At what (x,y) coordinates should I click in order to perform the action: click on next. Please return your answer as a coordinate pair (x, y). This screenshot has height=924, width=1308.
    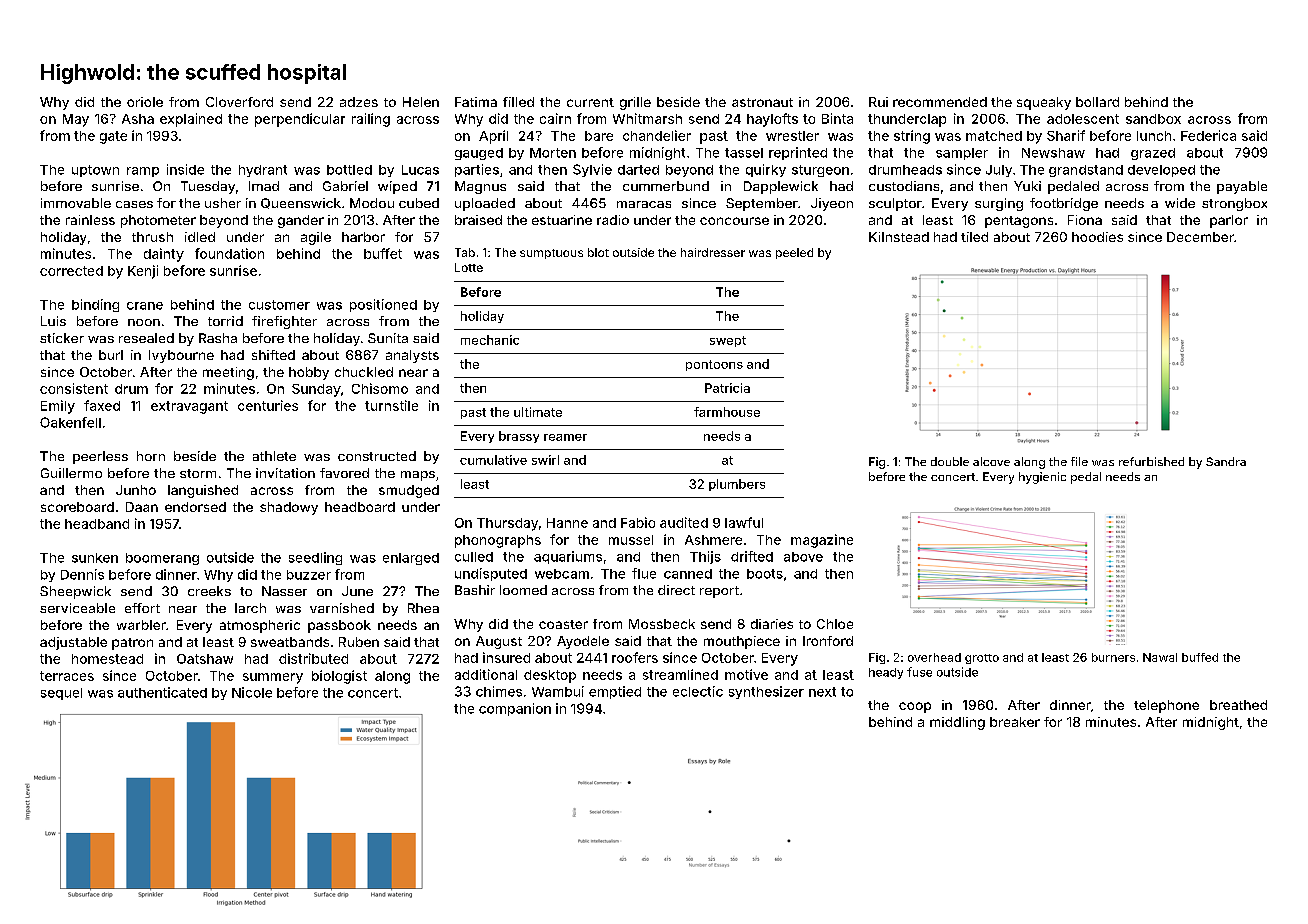
    Looking at the image, I should click on (822, 692).
